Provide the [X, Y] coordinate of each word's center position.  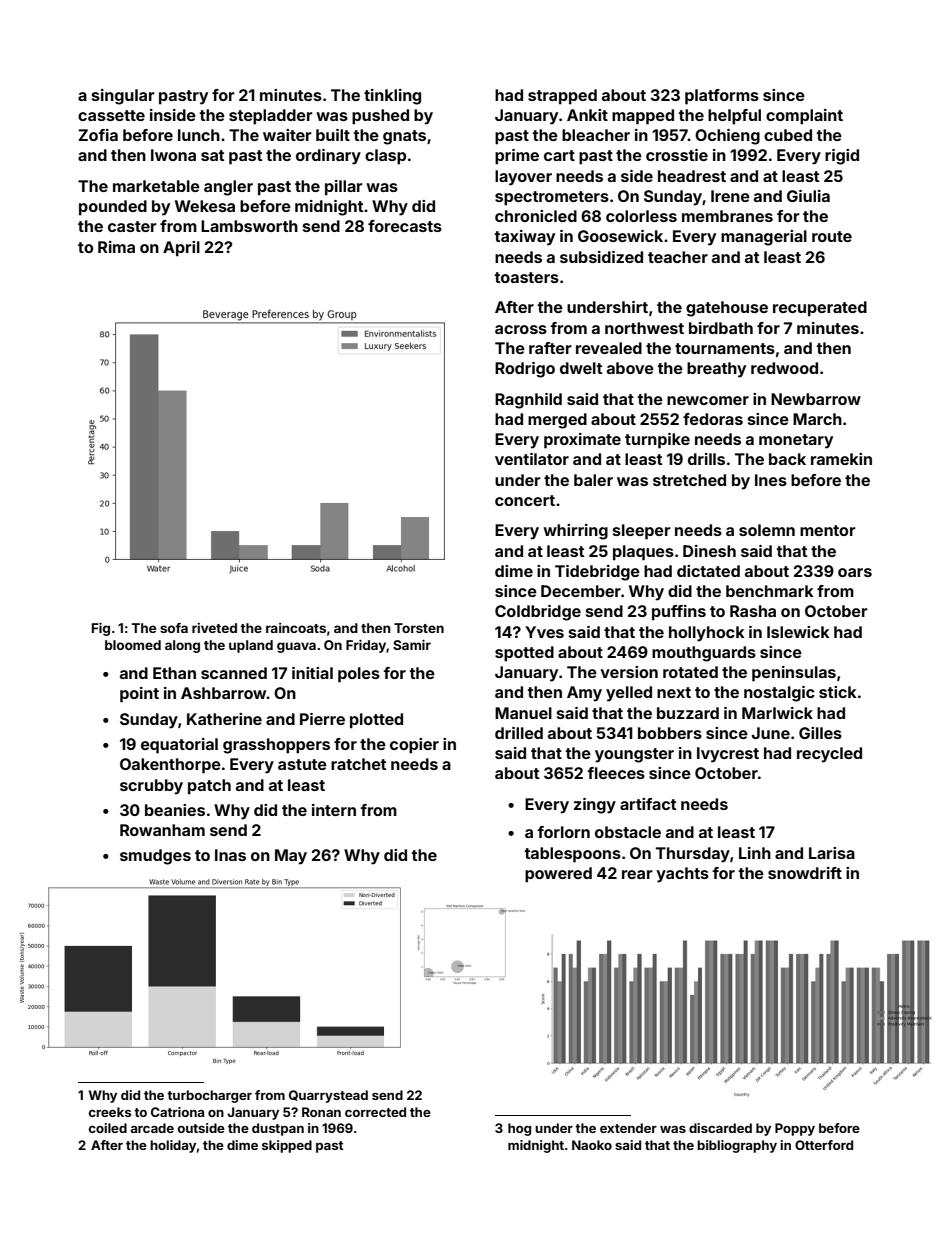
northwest [644, 328]
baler [593, 480]
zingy [595, 806]
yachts [682, 875]
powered [558, 875]
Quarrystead [328, 1096]
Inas [230, 855]
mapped [643, 117]
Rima [116, 247]
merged [557, 421]
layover [523, 178]
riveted [214, 628]
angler [228, 188]
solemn [767, 530]
